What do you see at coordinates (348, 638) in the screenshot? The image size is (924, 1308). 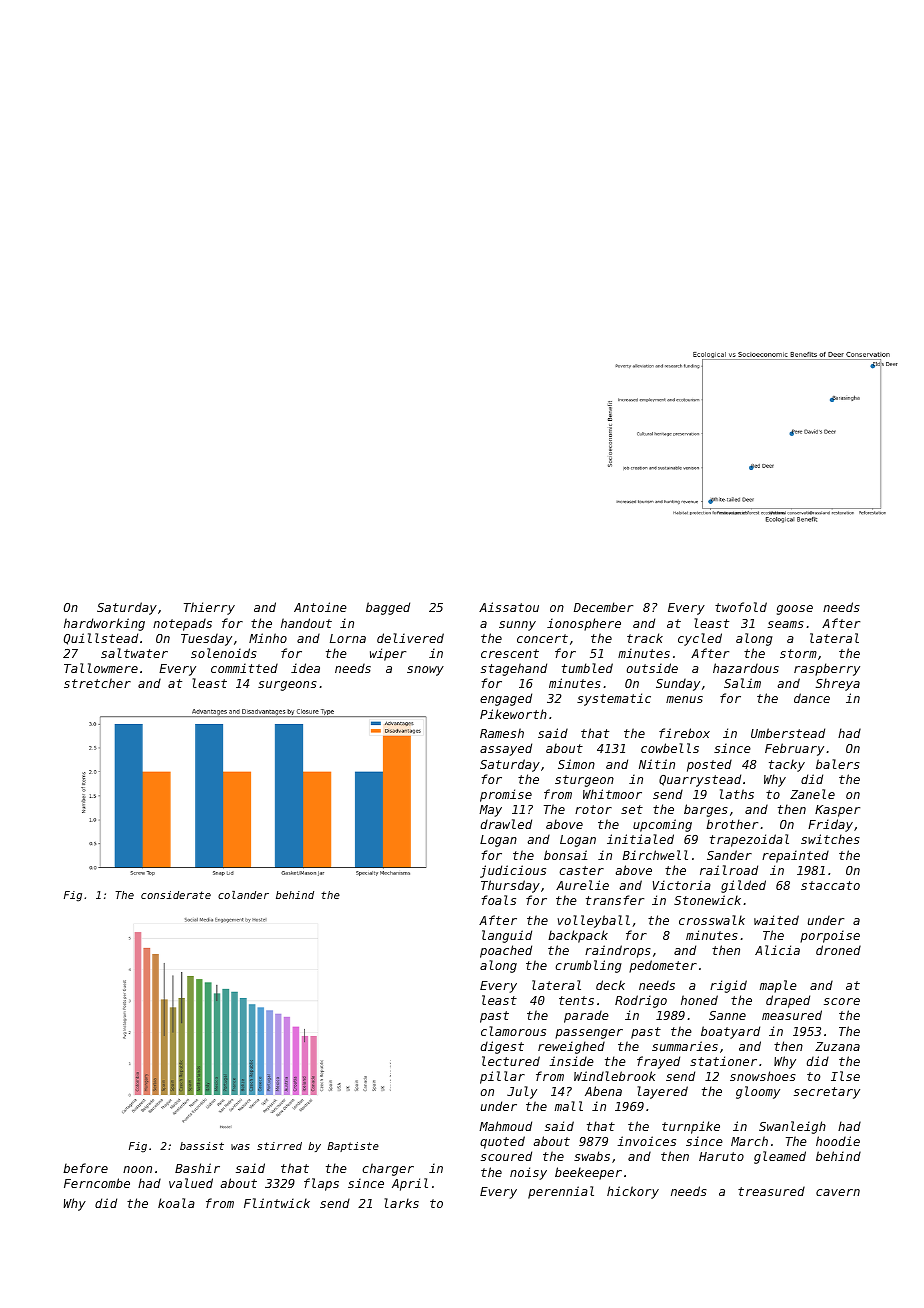 I see `Lorna` at bounding box center [348, 638].
